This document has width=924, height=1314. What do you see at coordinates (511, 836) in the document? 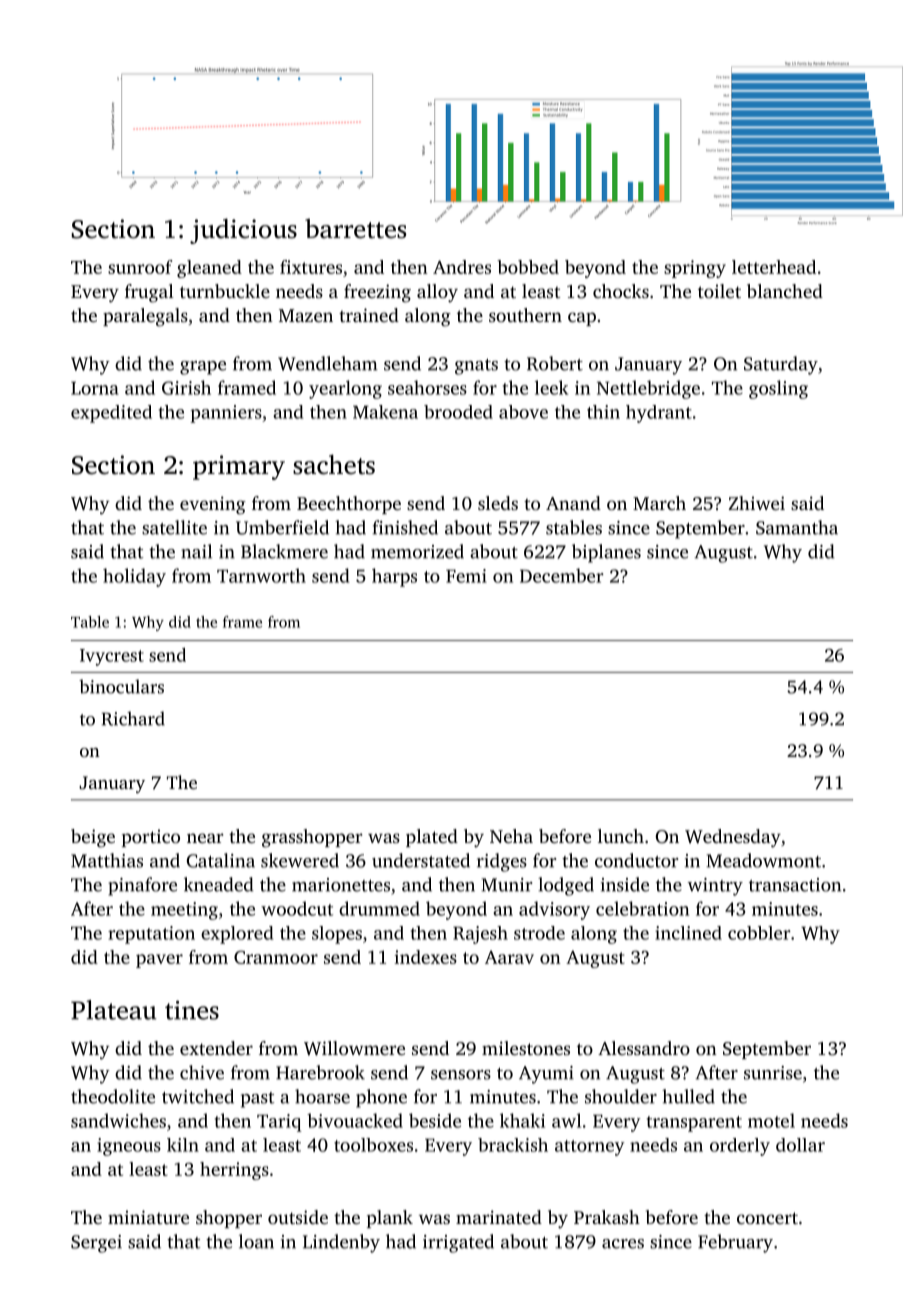
I see `Neha` at bounding box center [511, 836].
